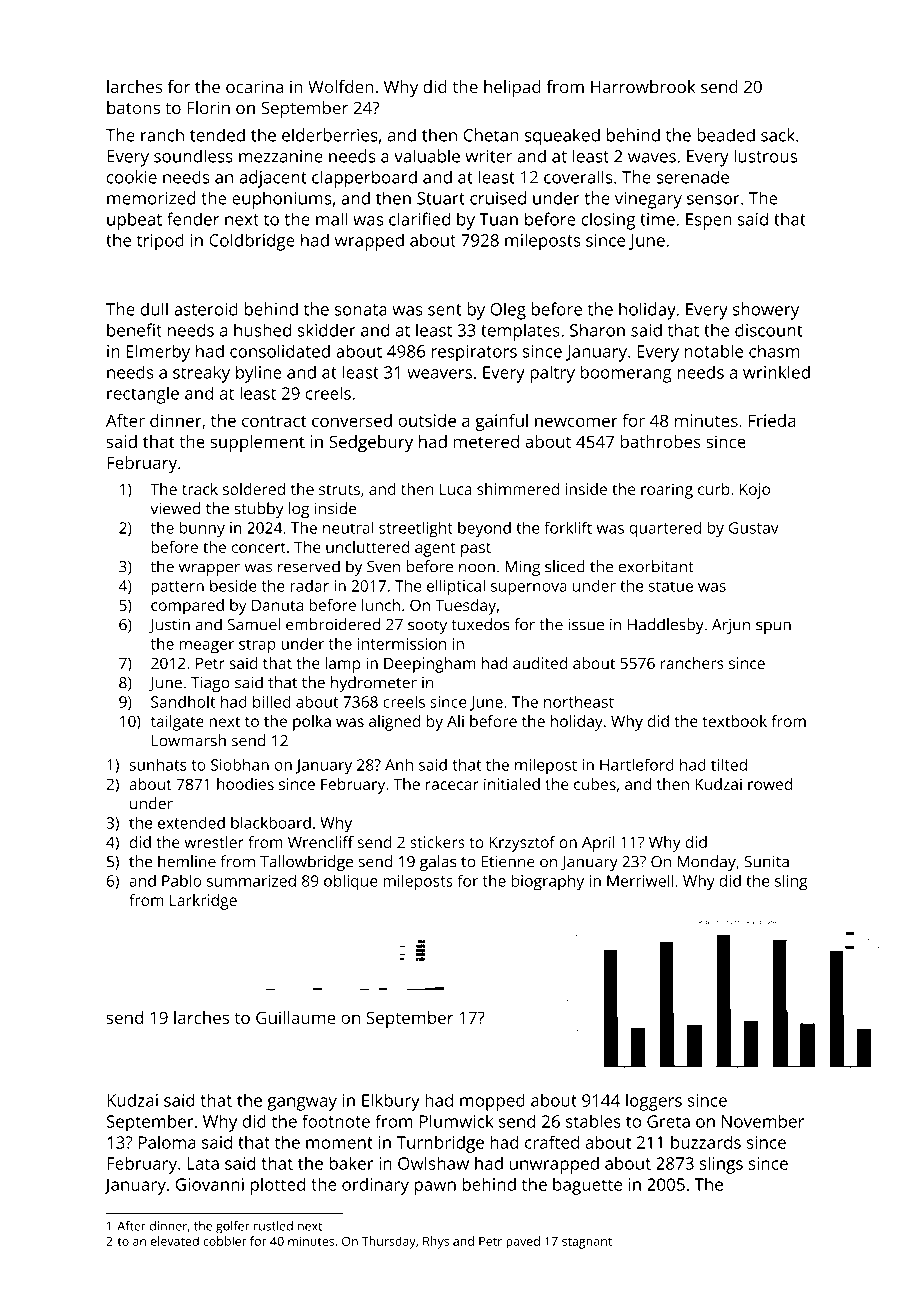  I want to click on tripod, so click(160, 242).
